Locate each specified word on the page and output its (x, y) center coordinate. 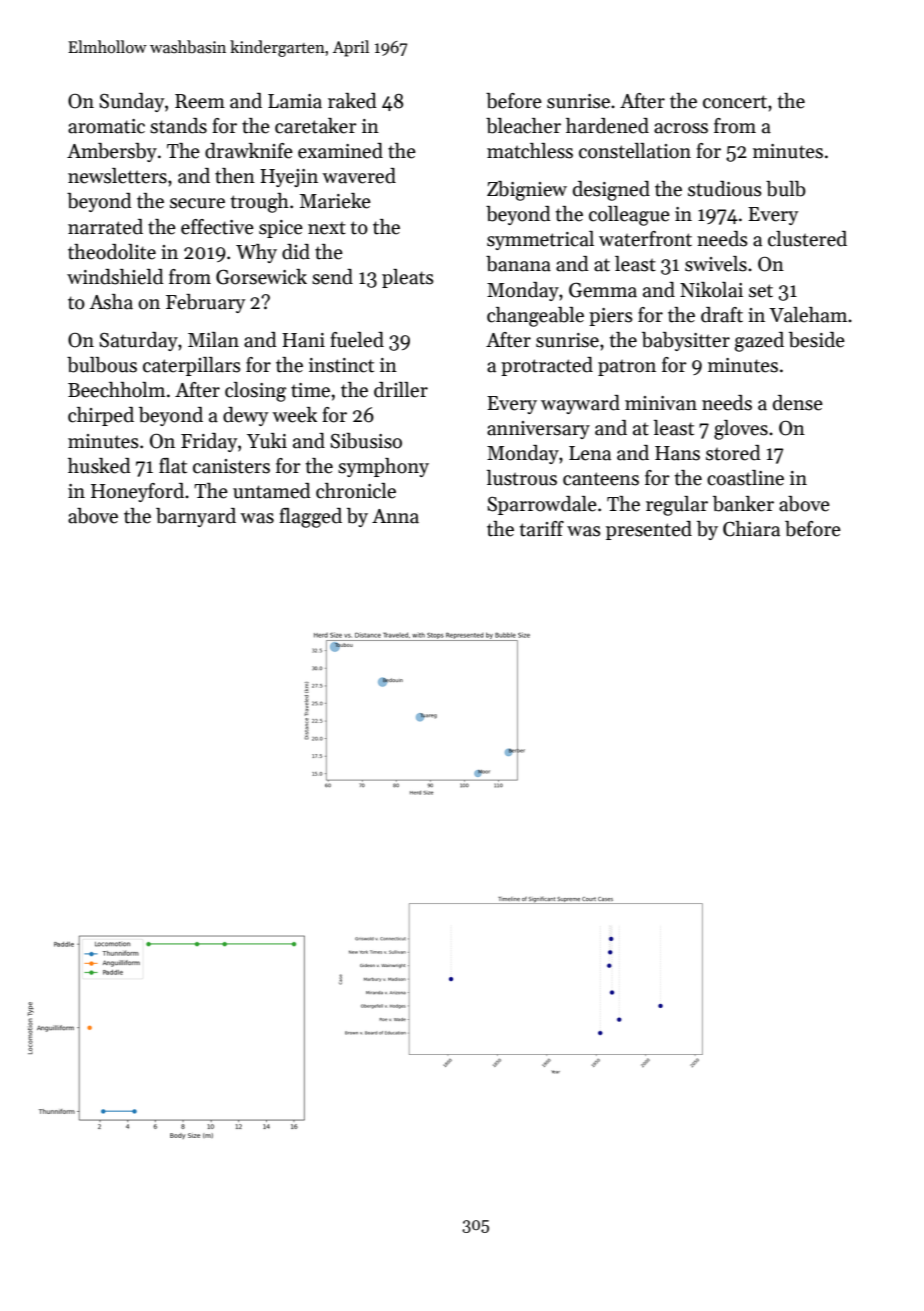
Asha (111, 302)
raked (352, 101)
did (296, 252)
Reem (200, 101)
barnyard (196, 517)
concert (735, 102)
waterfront (645, 239)
